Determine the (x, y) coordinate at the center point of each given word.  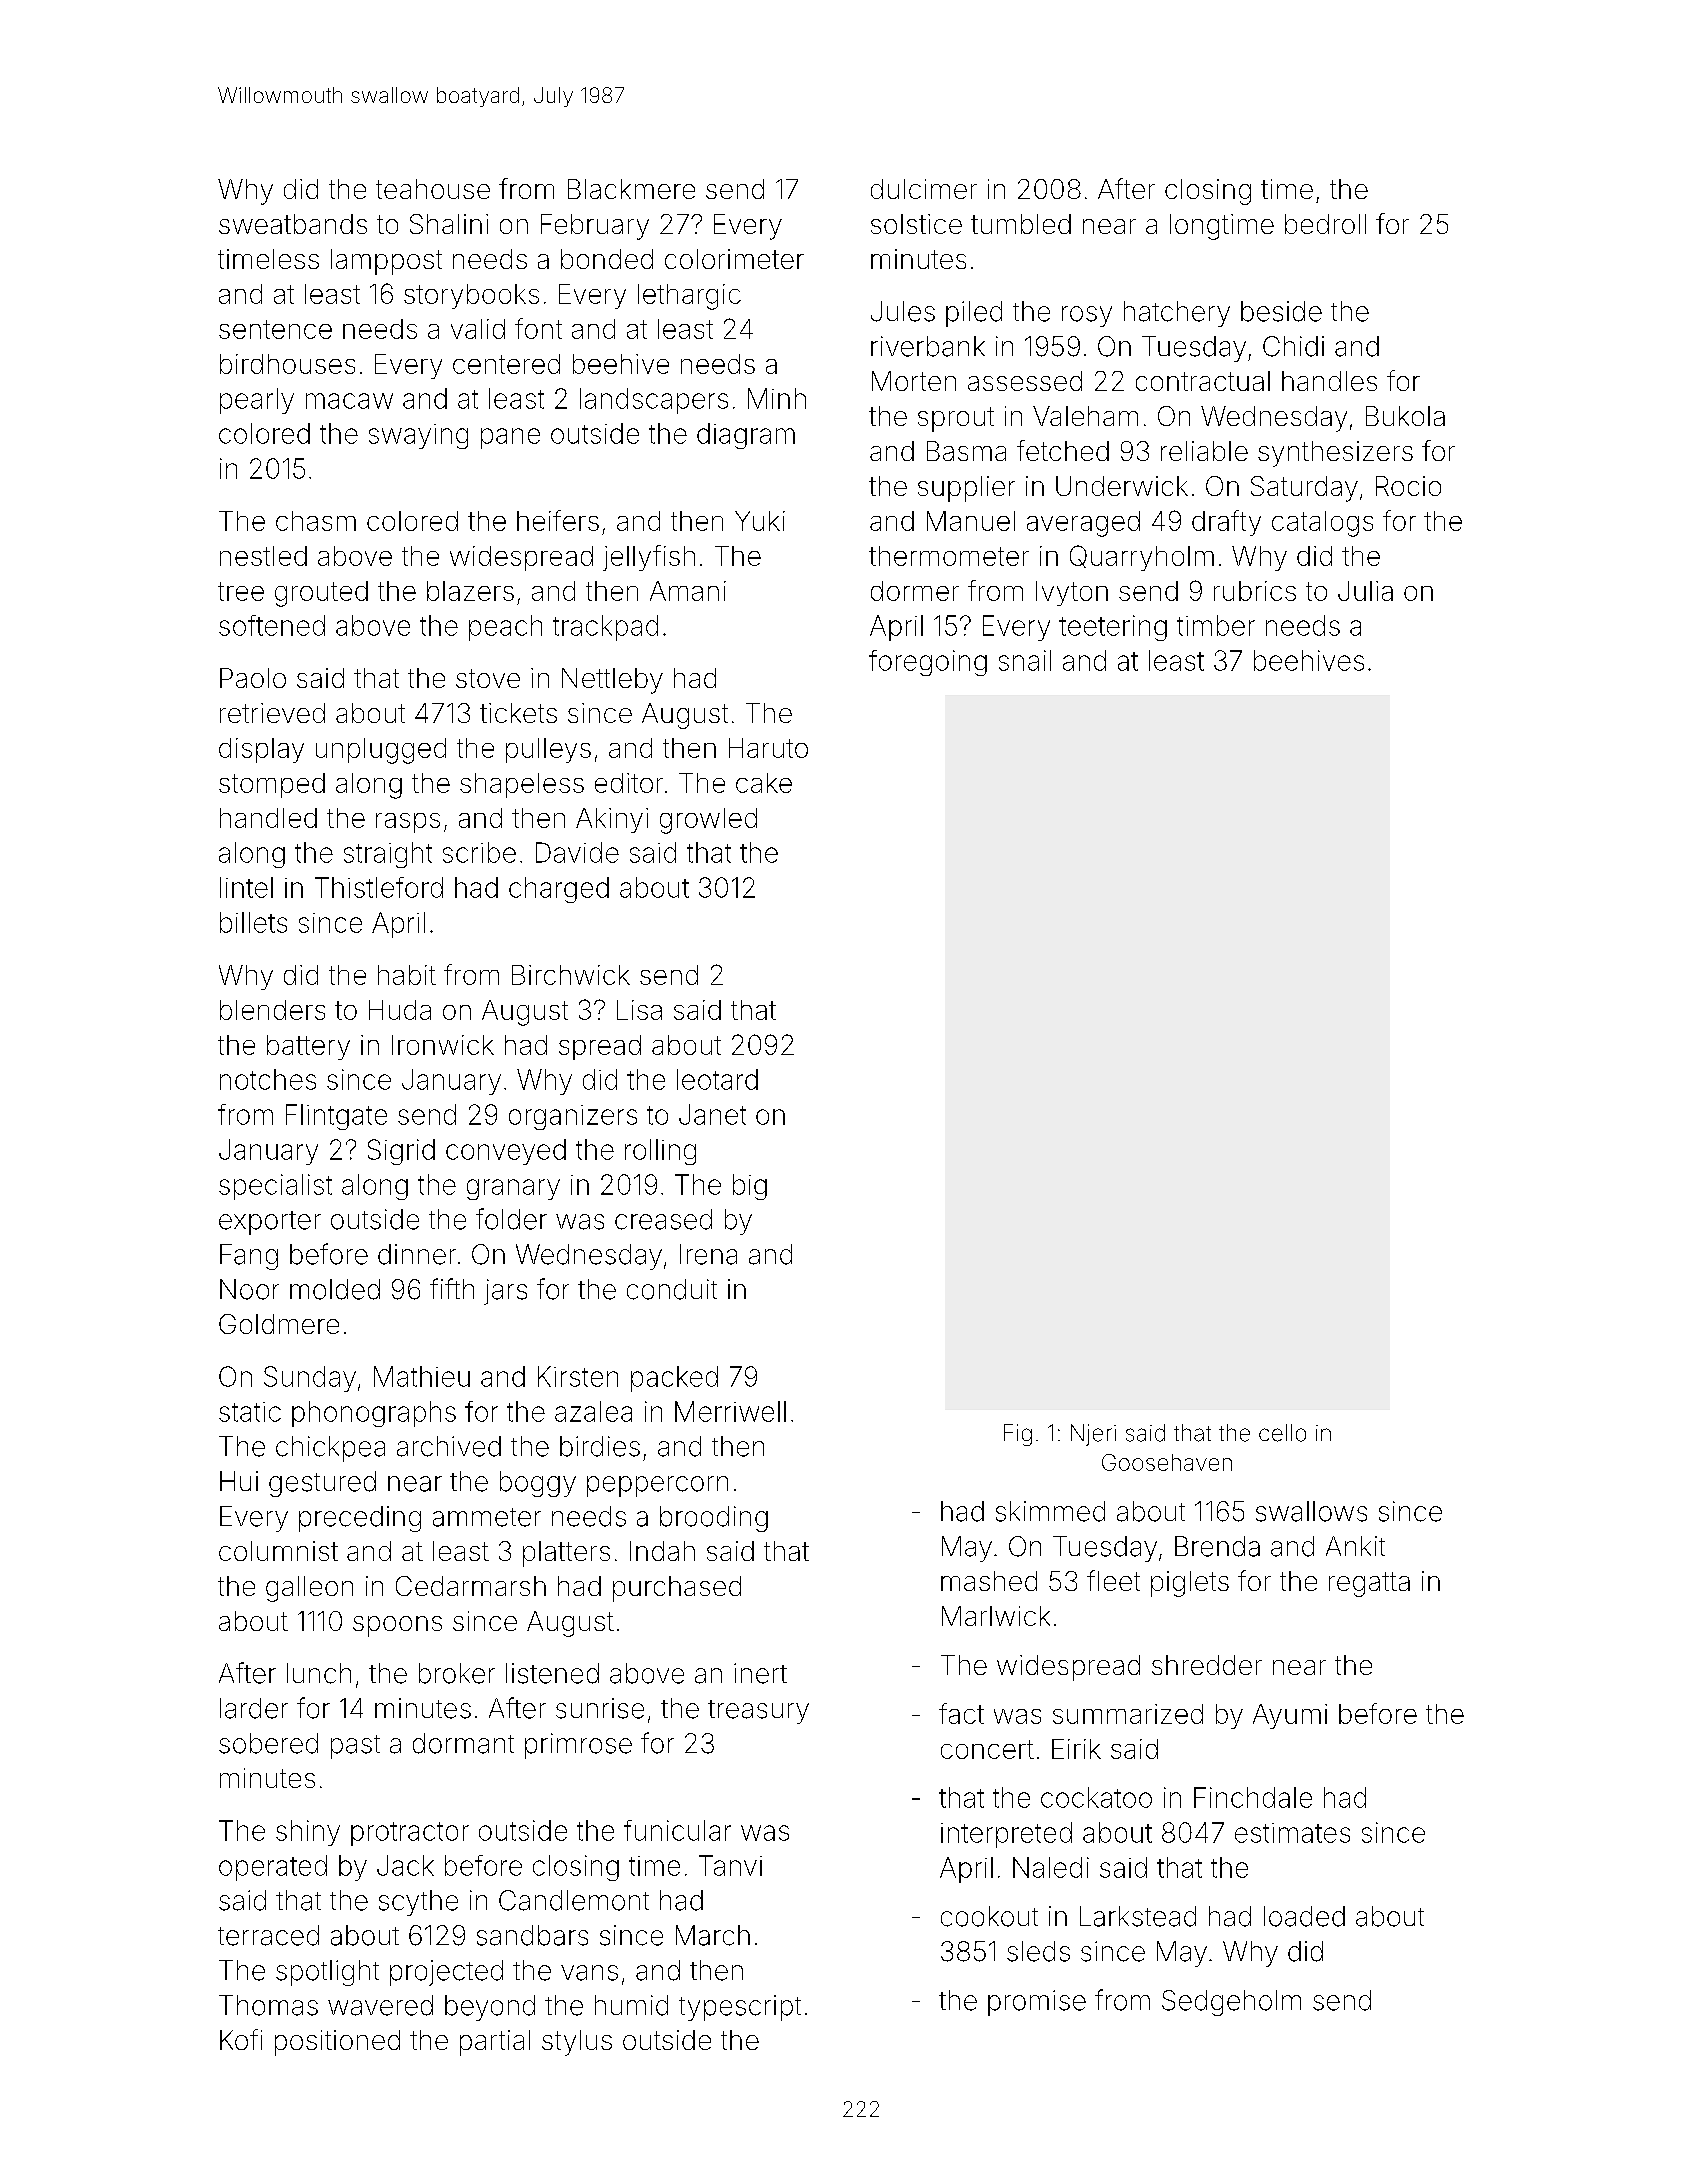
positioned (337, 2043)
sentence (275, 329)
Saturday (1304, 489)
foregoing (928, 663)
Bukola (1405, 416)
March (713, 1935)
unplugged (381, 751)
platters (566, 1554)
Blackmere (631, 189)
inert (760, 1673)
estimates (1292, 1833)
